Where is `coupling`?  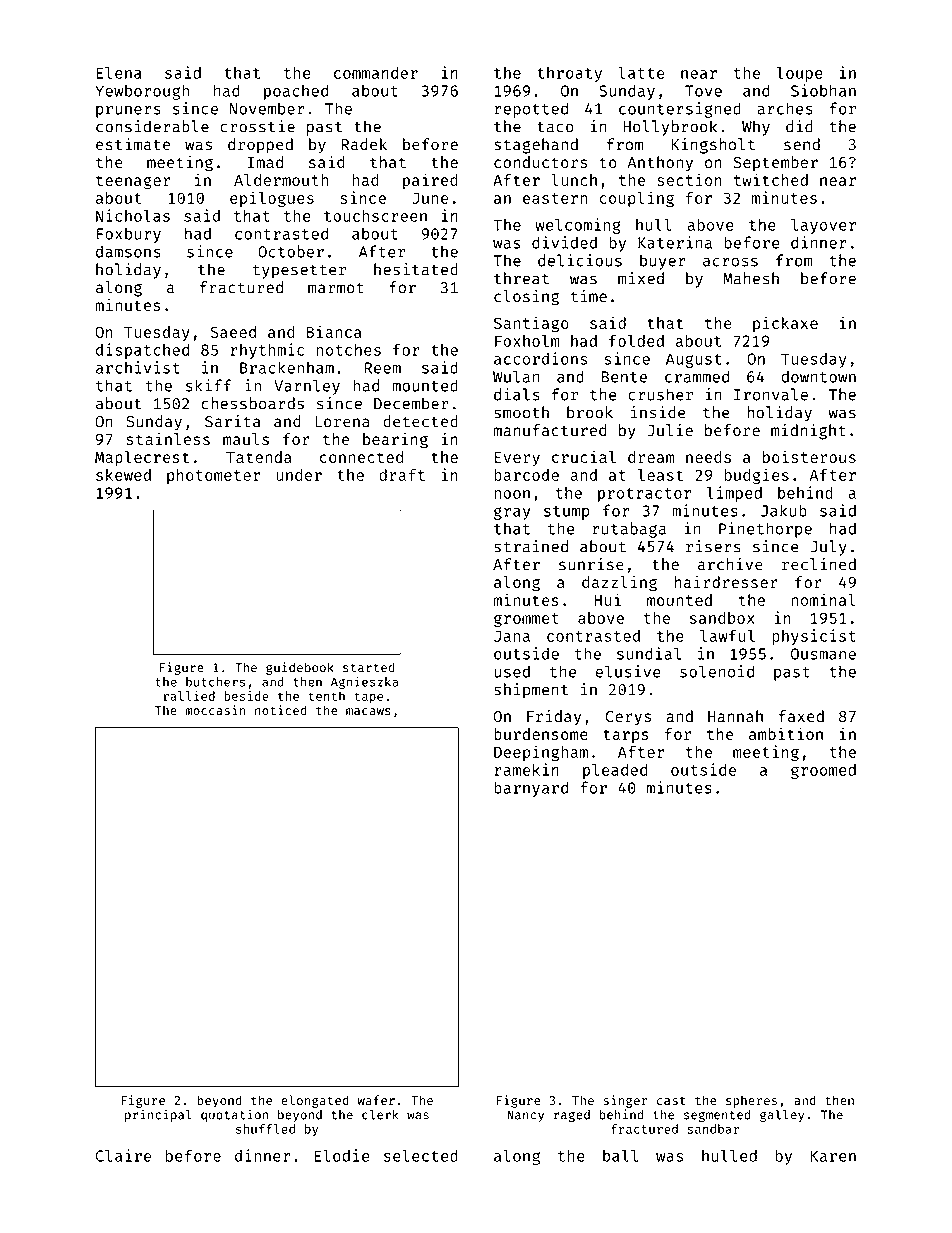
coupling is located at coordinates (636, 199).
